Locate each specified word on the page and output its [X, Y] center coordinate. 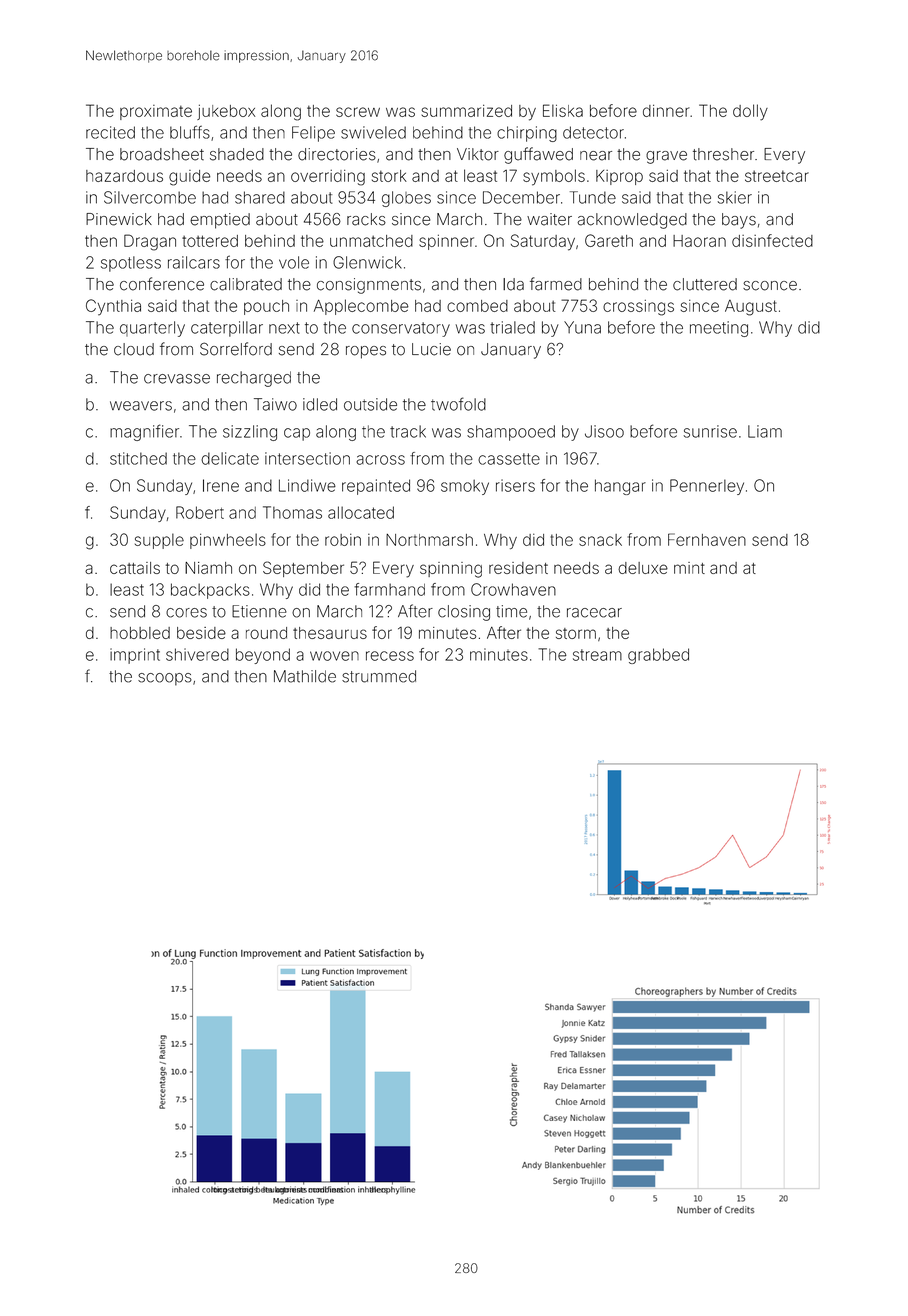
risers [515, 485]
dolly [750, 112]
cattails [135, 568]
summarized [467, 110]
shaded [237, 154]
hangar [620, 487]
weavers [141, 406]
